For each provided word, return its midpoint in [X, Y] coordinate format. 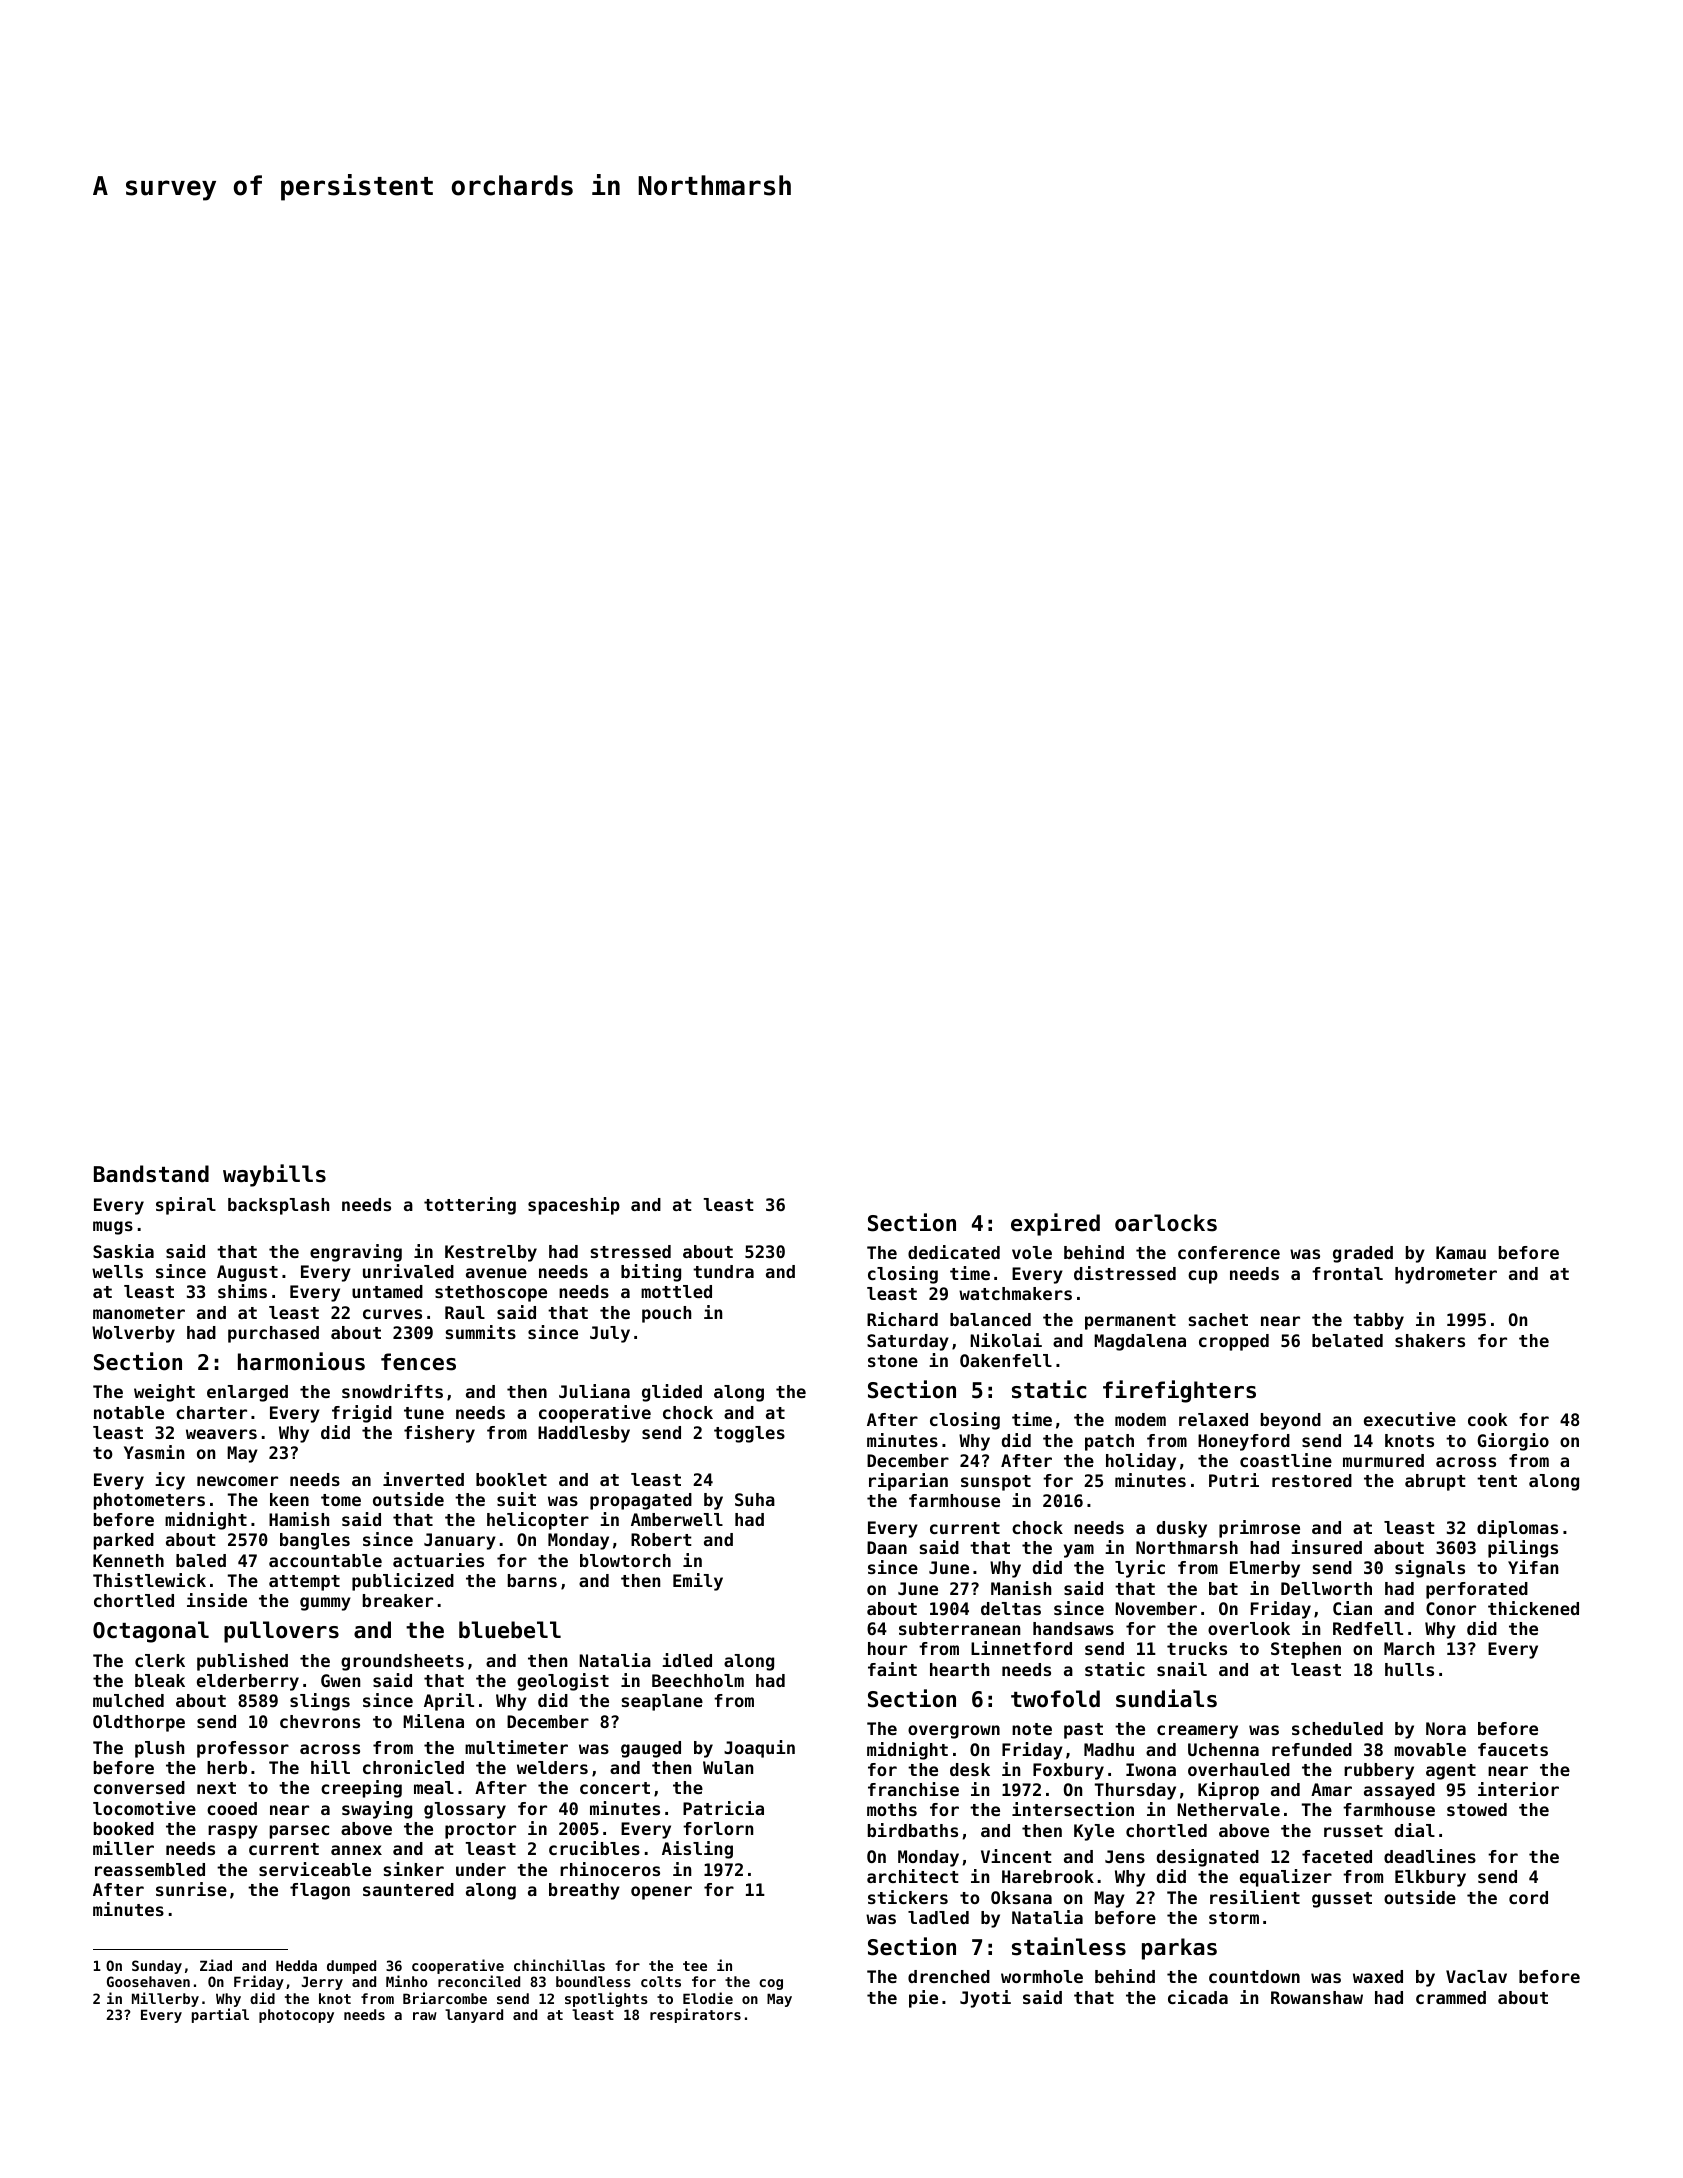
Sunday [157, 1967]
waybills [274, 1175]
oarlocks [1166, 1223]
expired [1055, 1224]
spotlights [606, 1999]
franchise [913, 1789]
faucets [1513, 1749]
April [449, 1702]
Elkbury [1430, 1878]
